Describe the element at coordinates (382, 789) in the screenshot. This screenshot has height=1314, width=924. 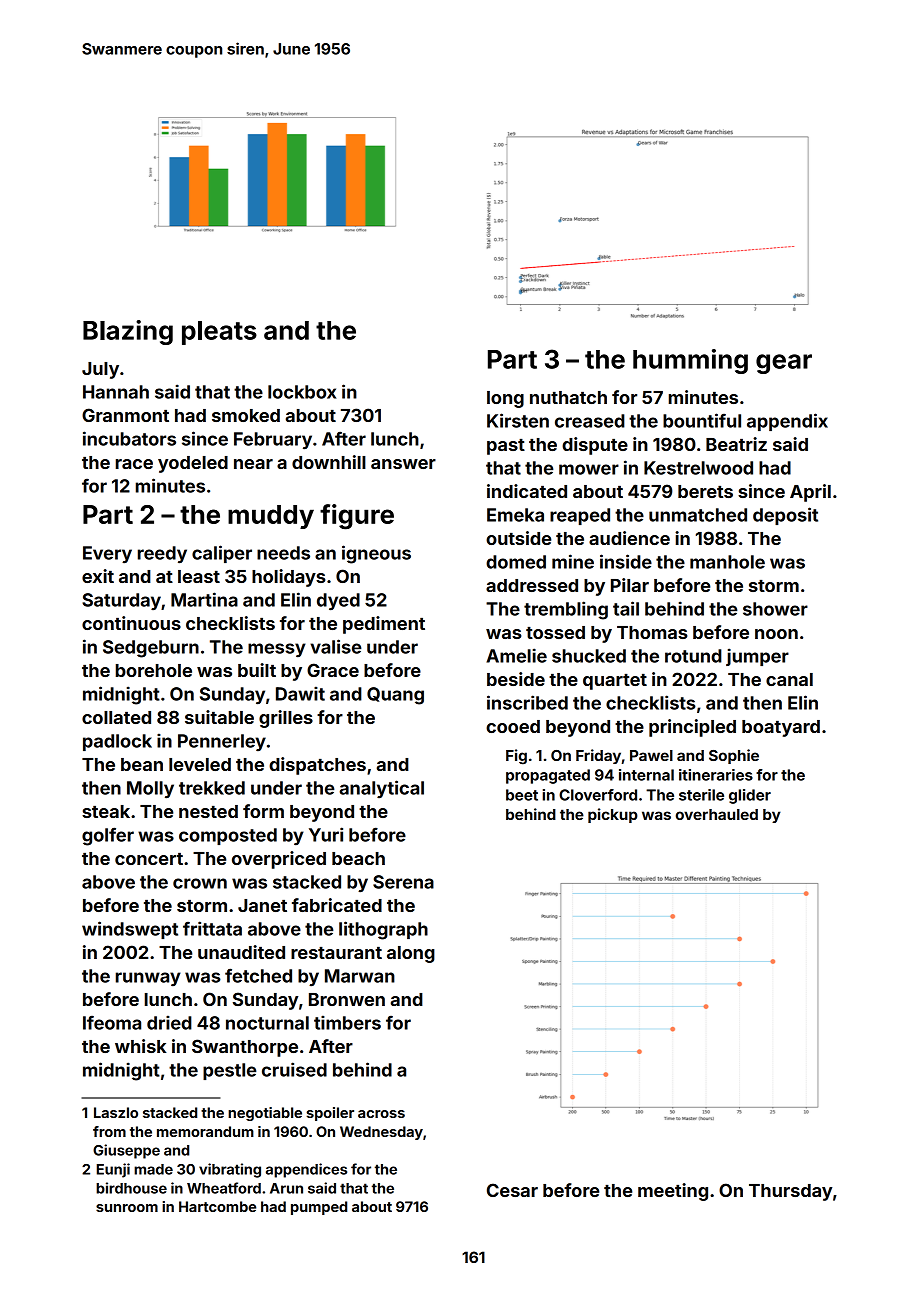
I see `analytical` at that location.
